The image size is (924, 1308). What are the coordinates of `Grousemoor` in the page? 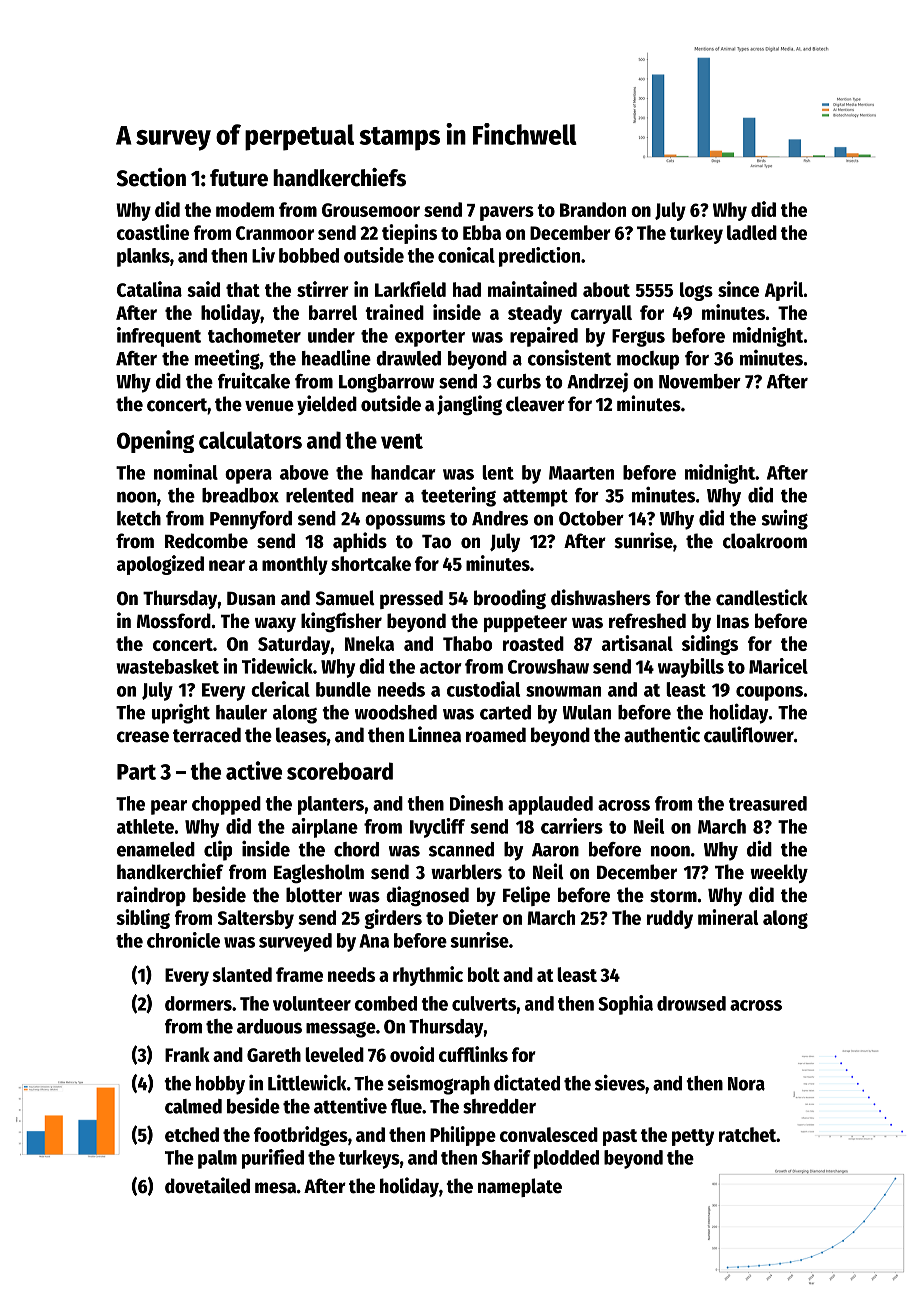 It's located at (371, 210).
